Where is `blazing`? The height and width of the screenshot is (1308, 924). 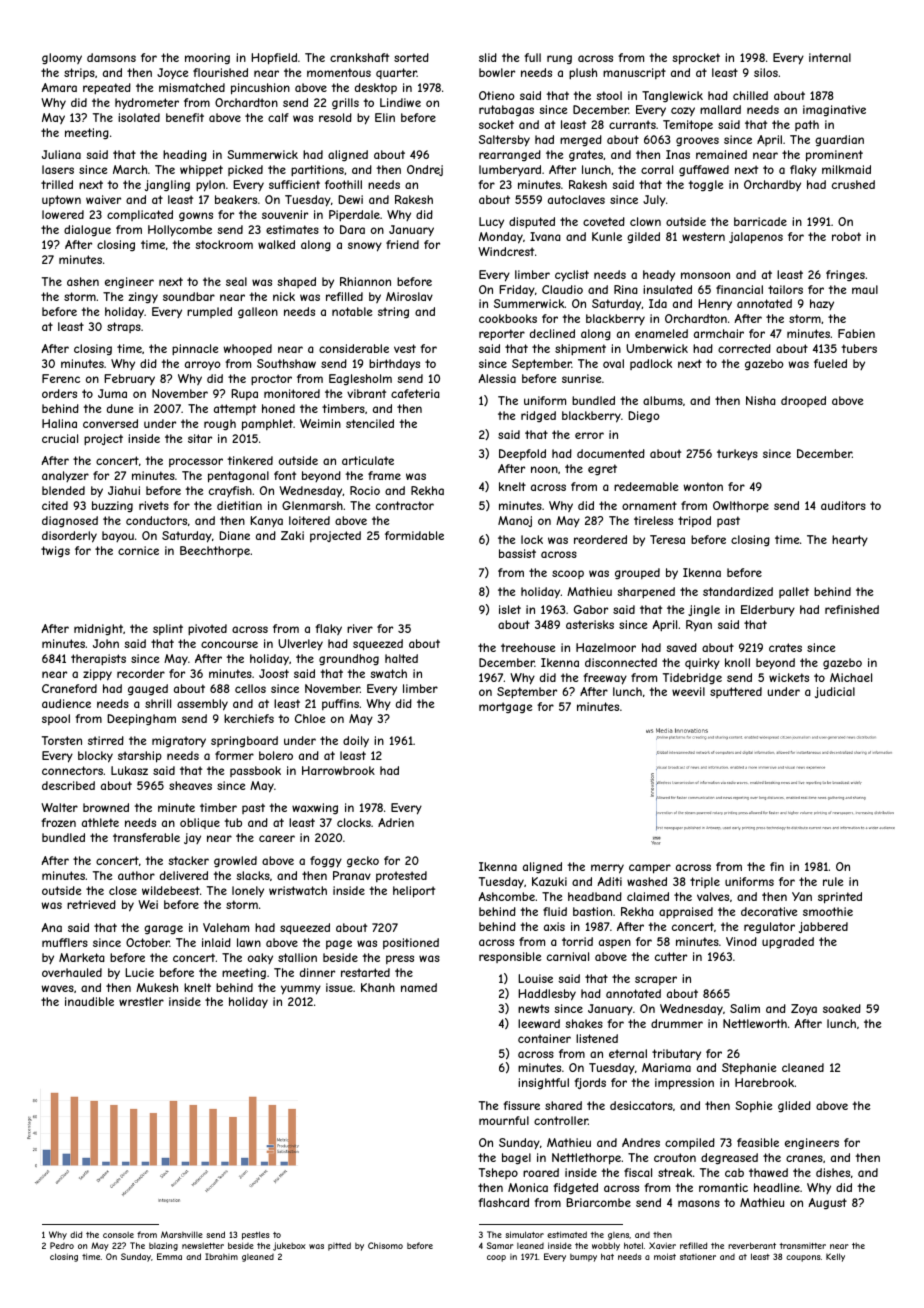
blazing is located at coordinates (163, 1246).
